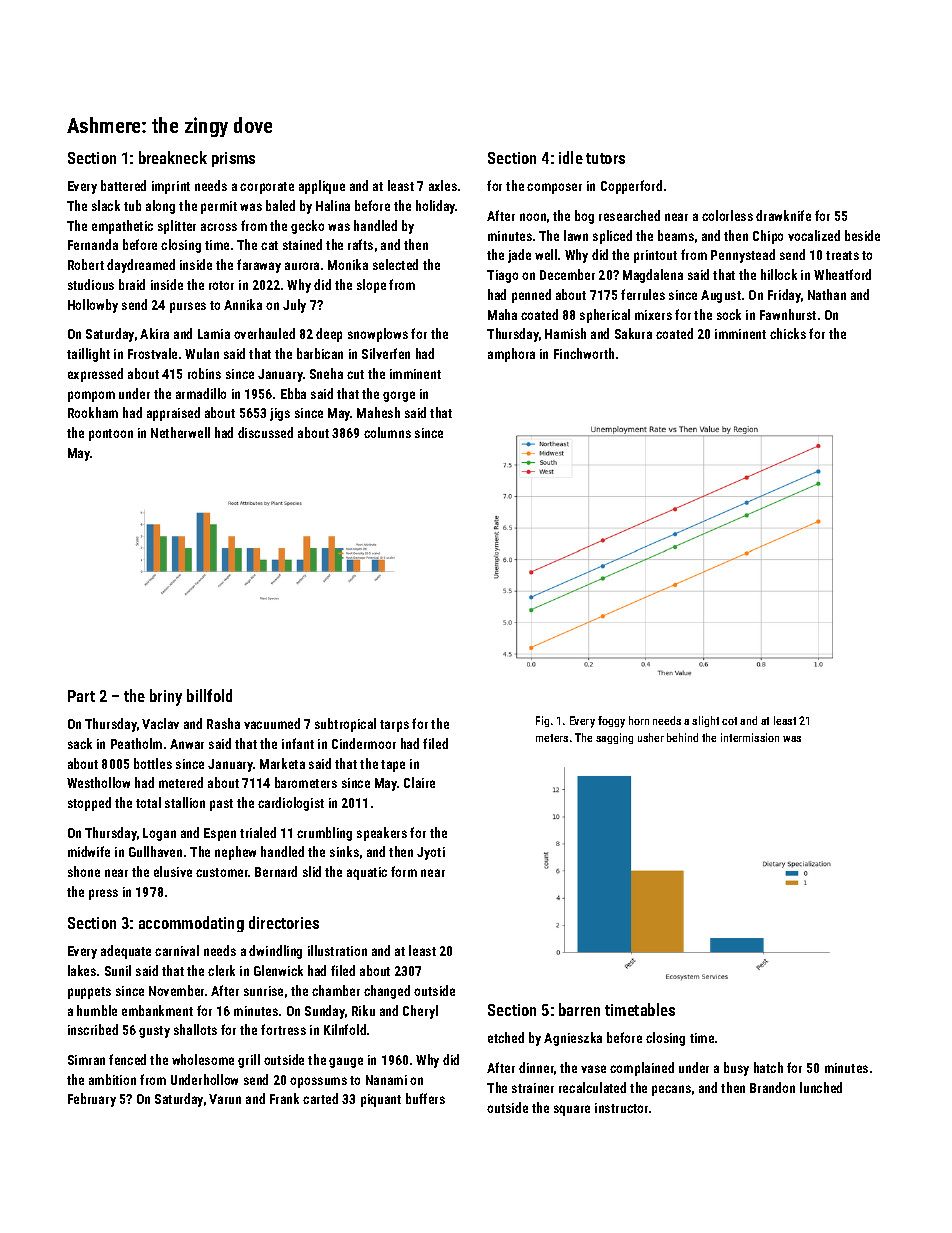  Describe the element at coordinates (265, 432) in the page. I see `discussed` at that location.
